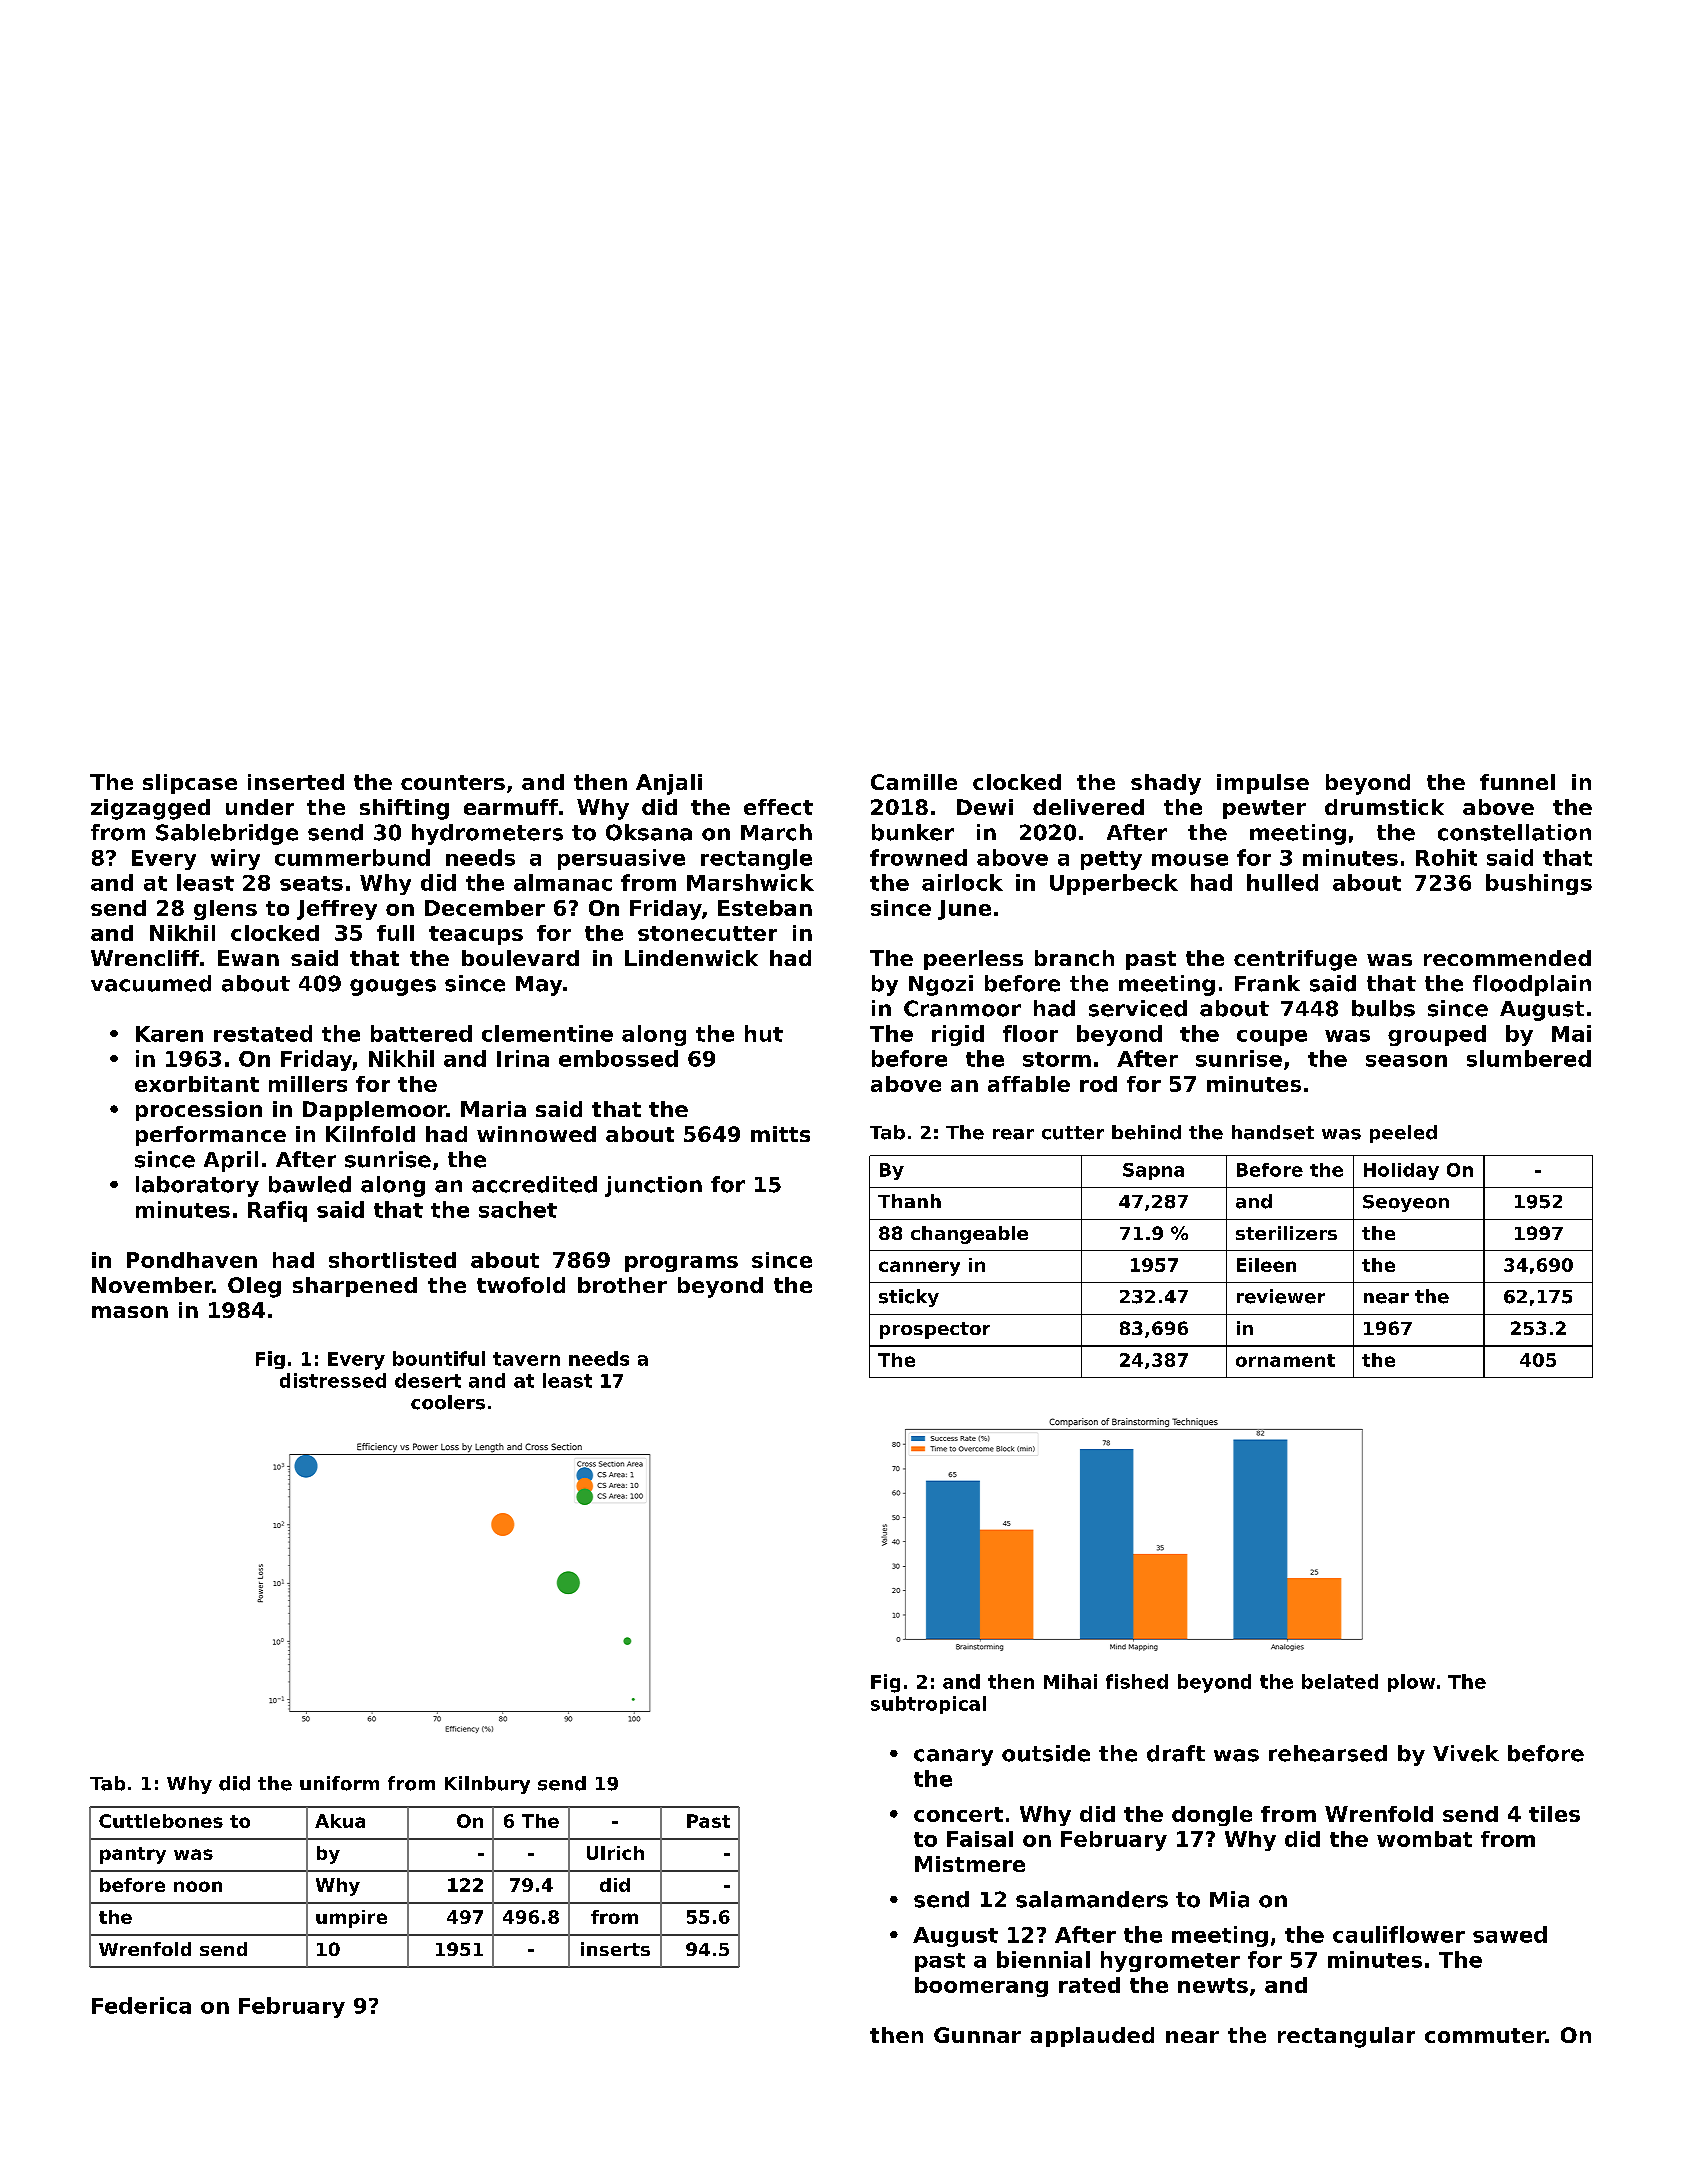 The image size is (1683, 2178). I want to click on slipcase, so click(190, 784).
